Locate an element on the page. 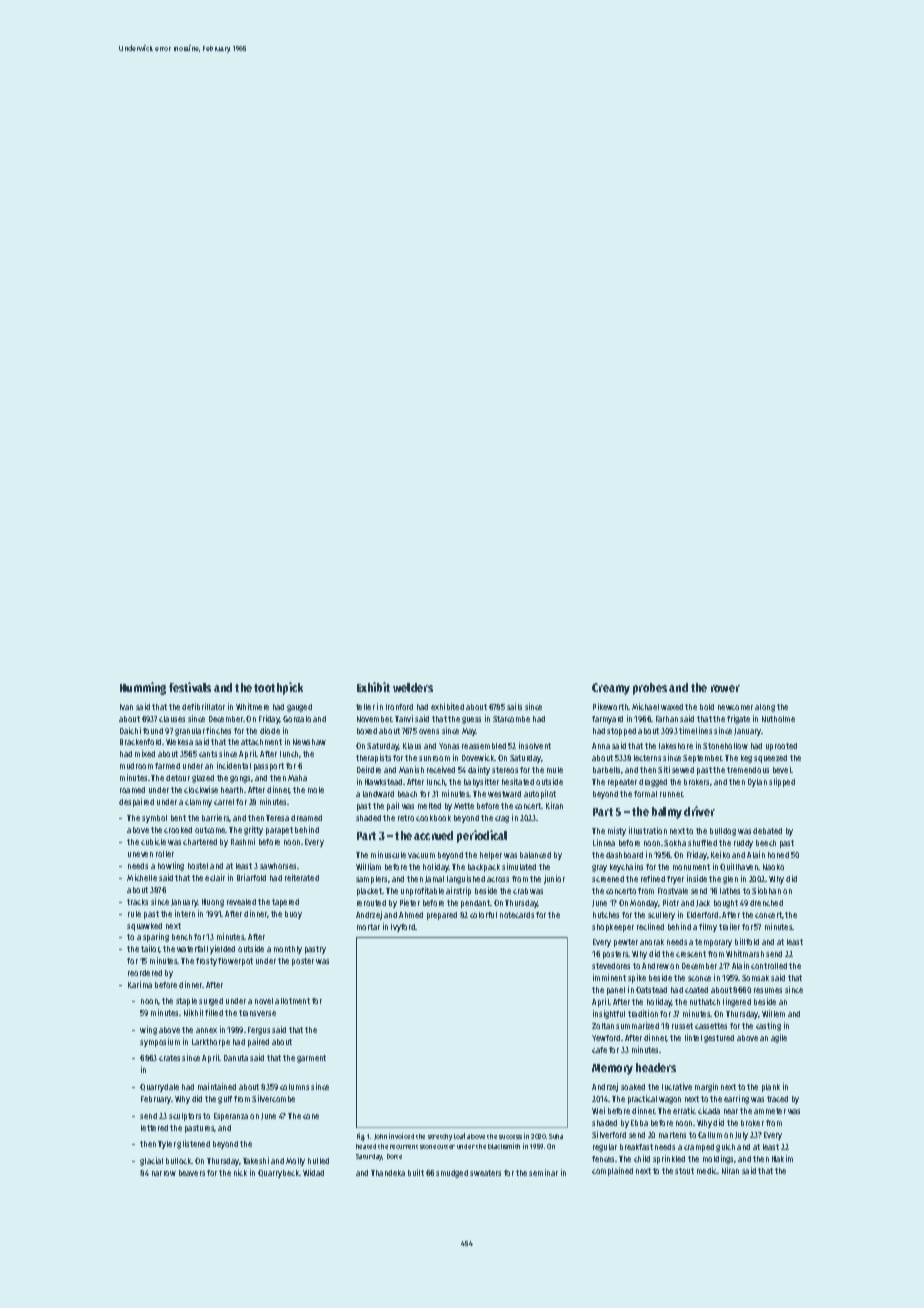 This document has width=924, height=1308. nick is located at coordinates (240, 1172).
